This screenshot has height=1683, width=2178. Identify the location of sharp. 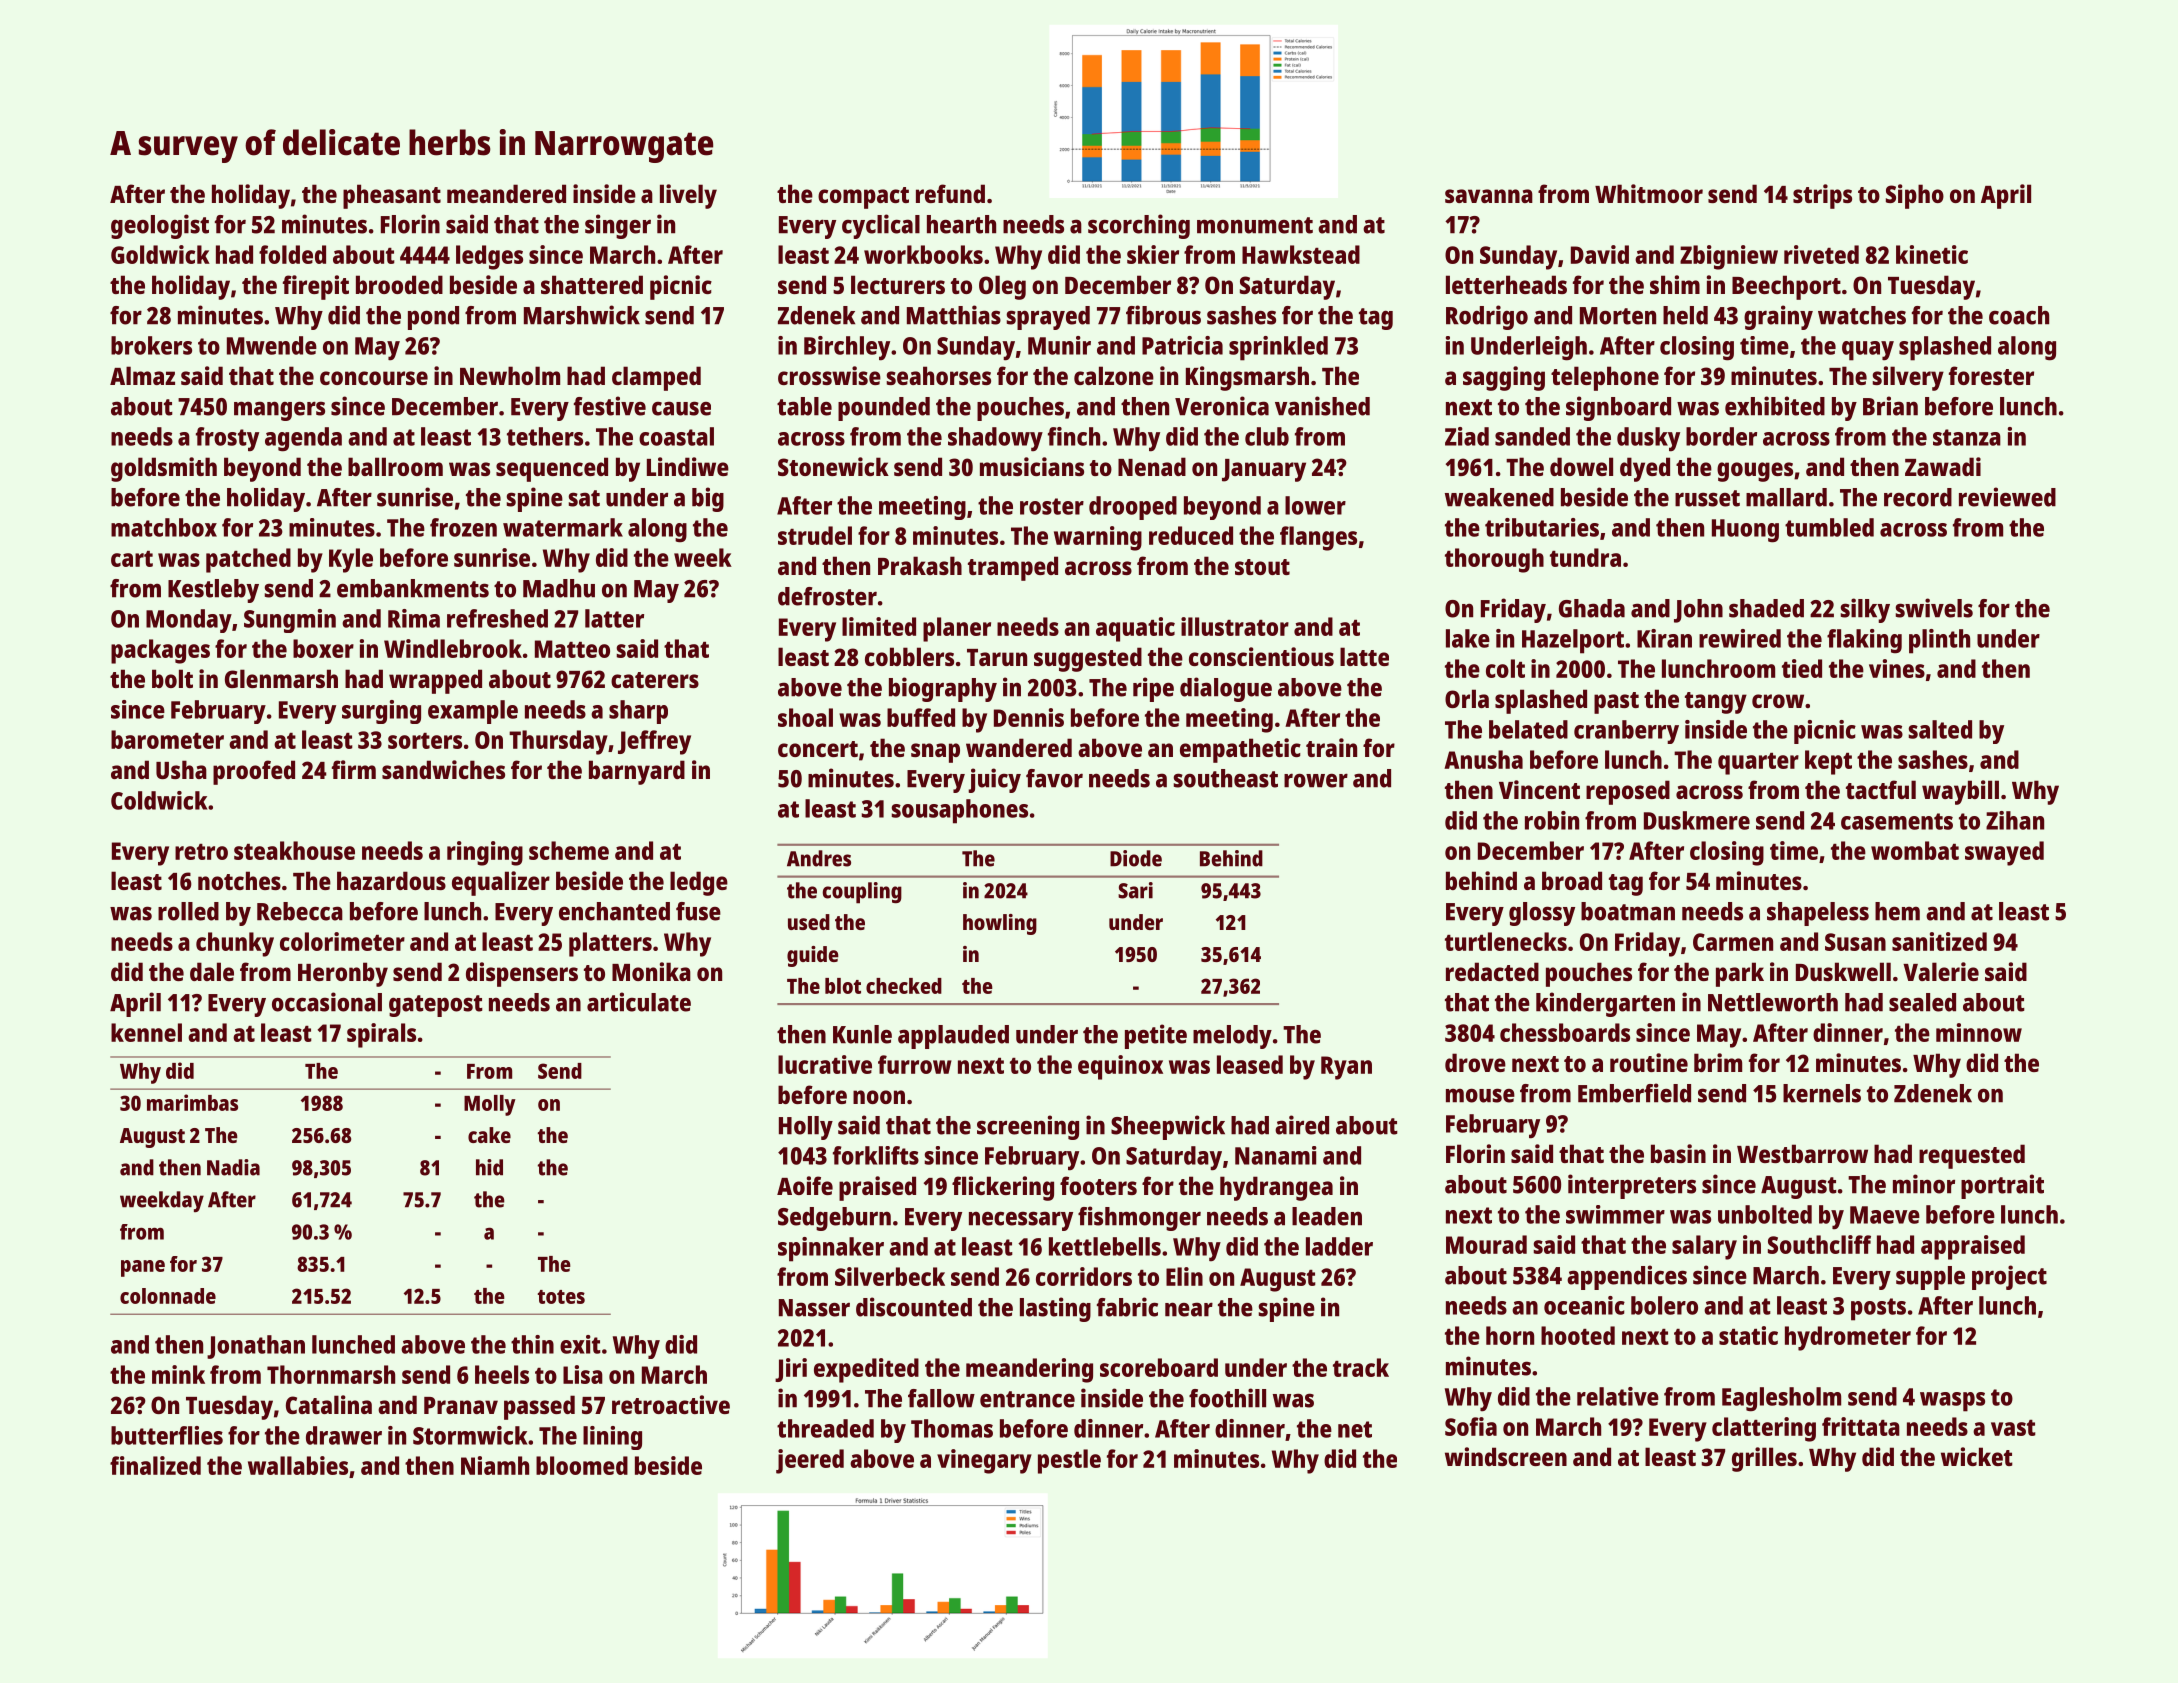
(638, 712).
